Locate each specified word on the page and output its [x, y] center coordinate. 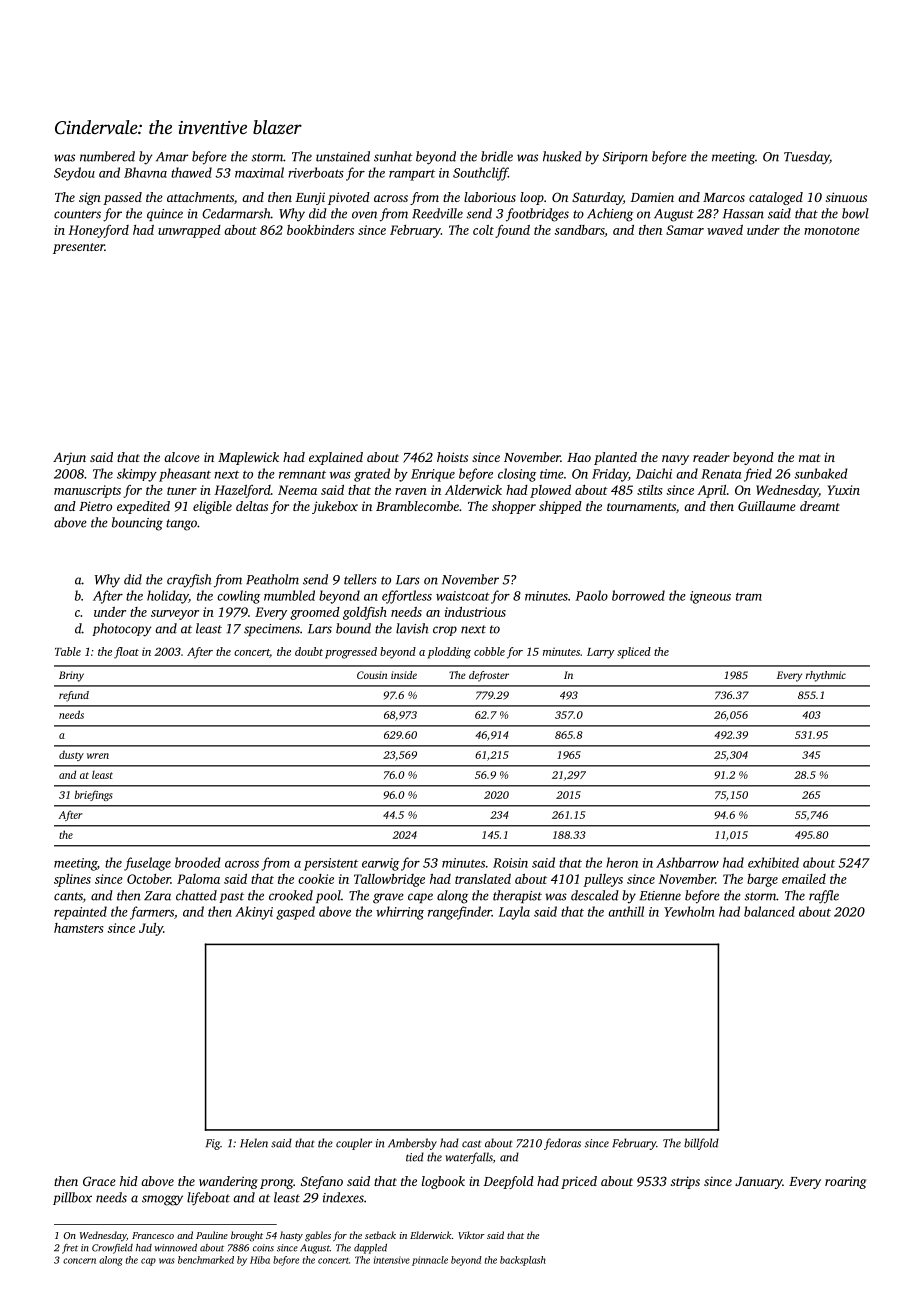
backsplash [523, 1261]
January [758, 1183]
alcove [182, 457]
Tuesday [807, 158]
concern [79, 1261]
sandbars [580, 231]
